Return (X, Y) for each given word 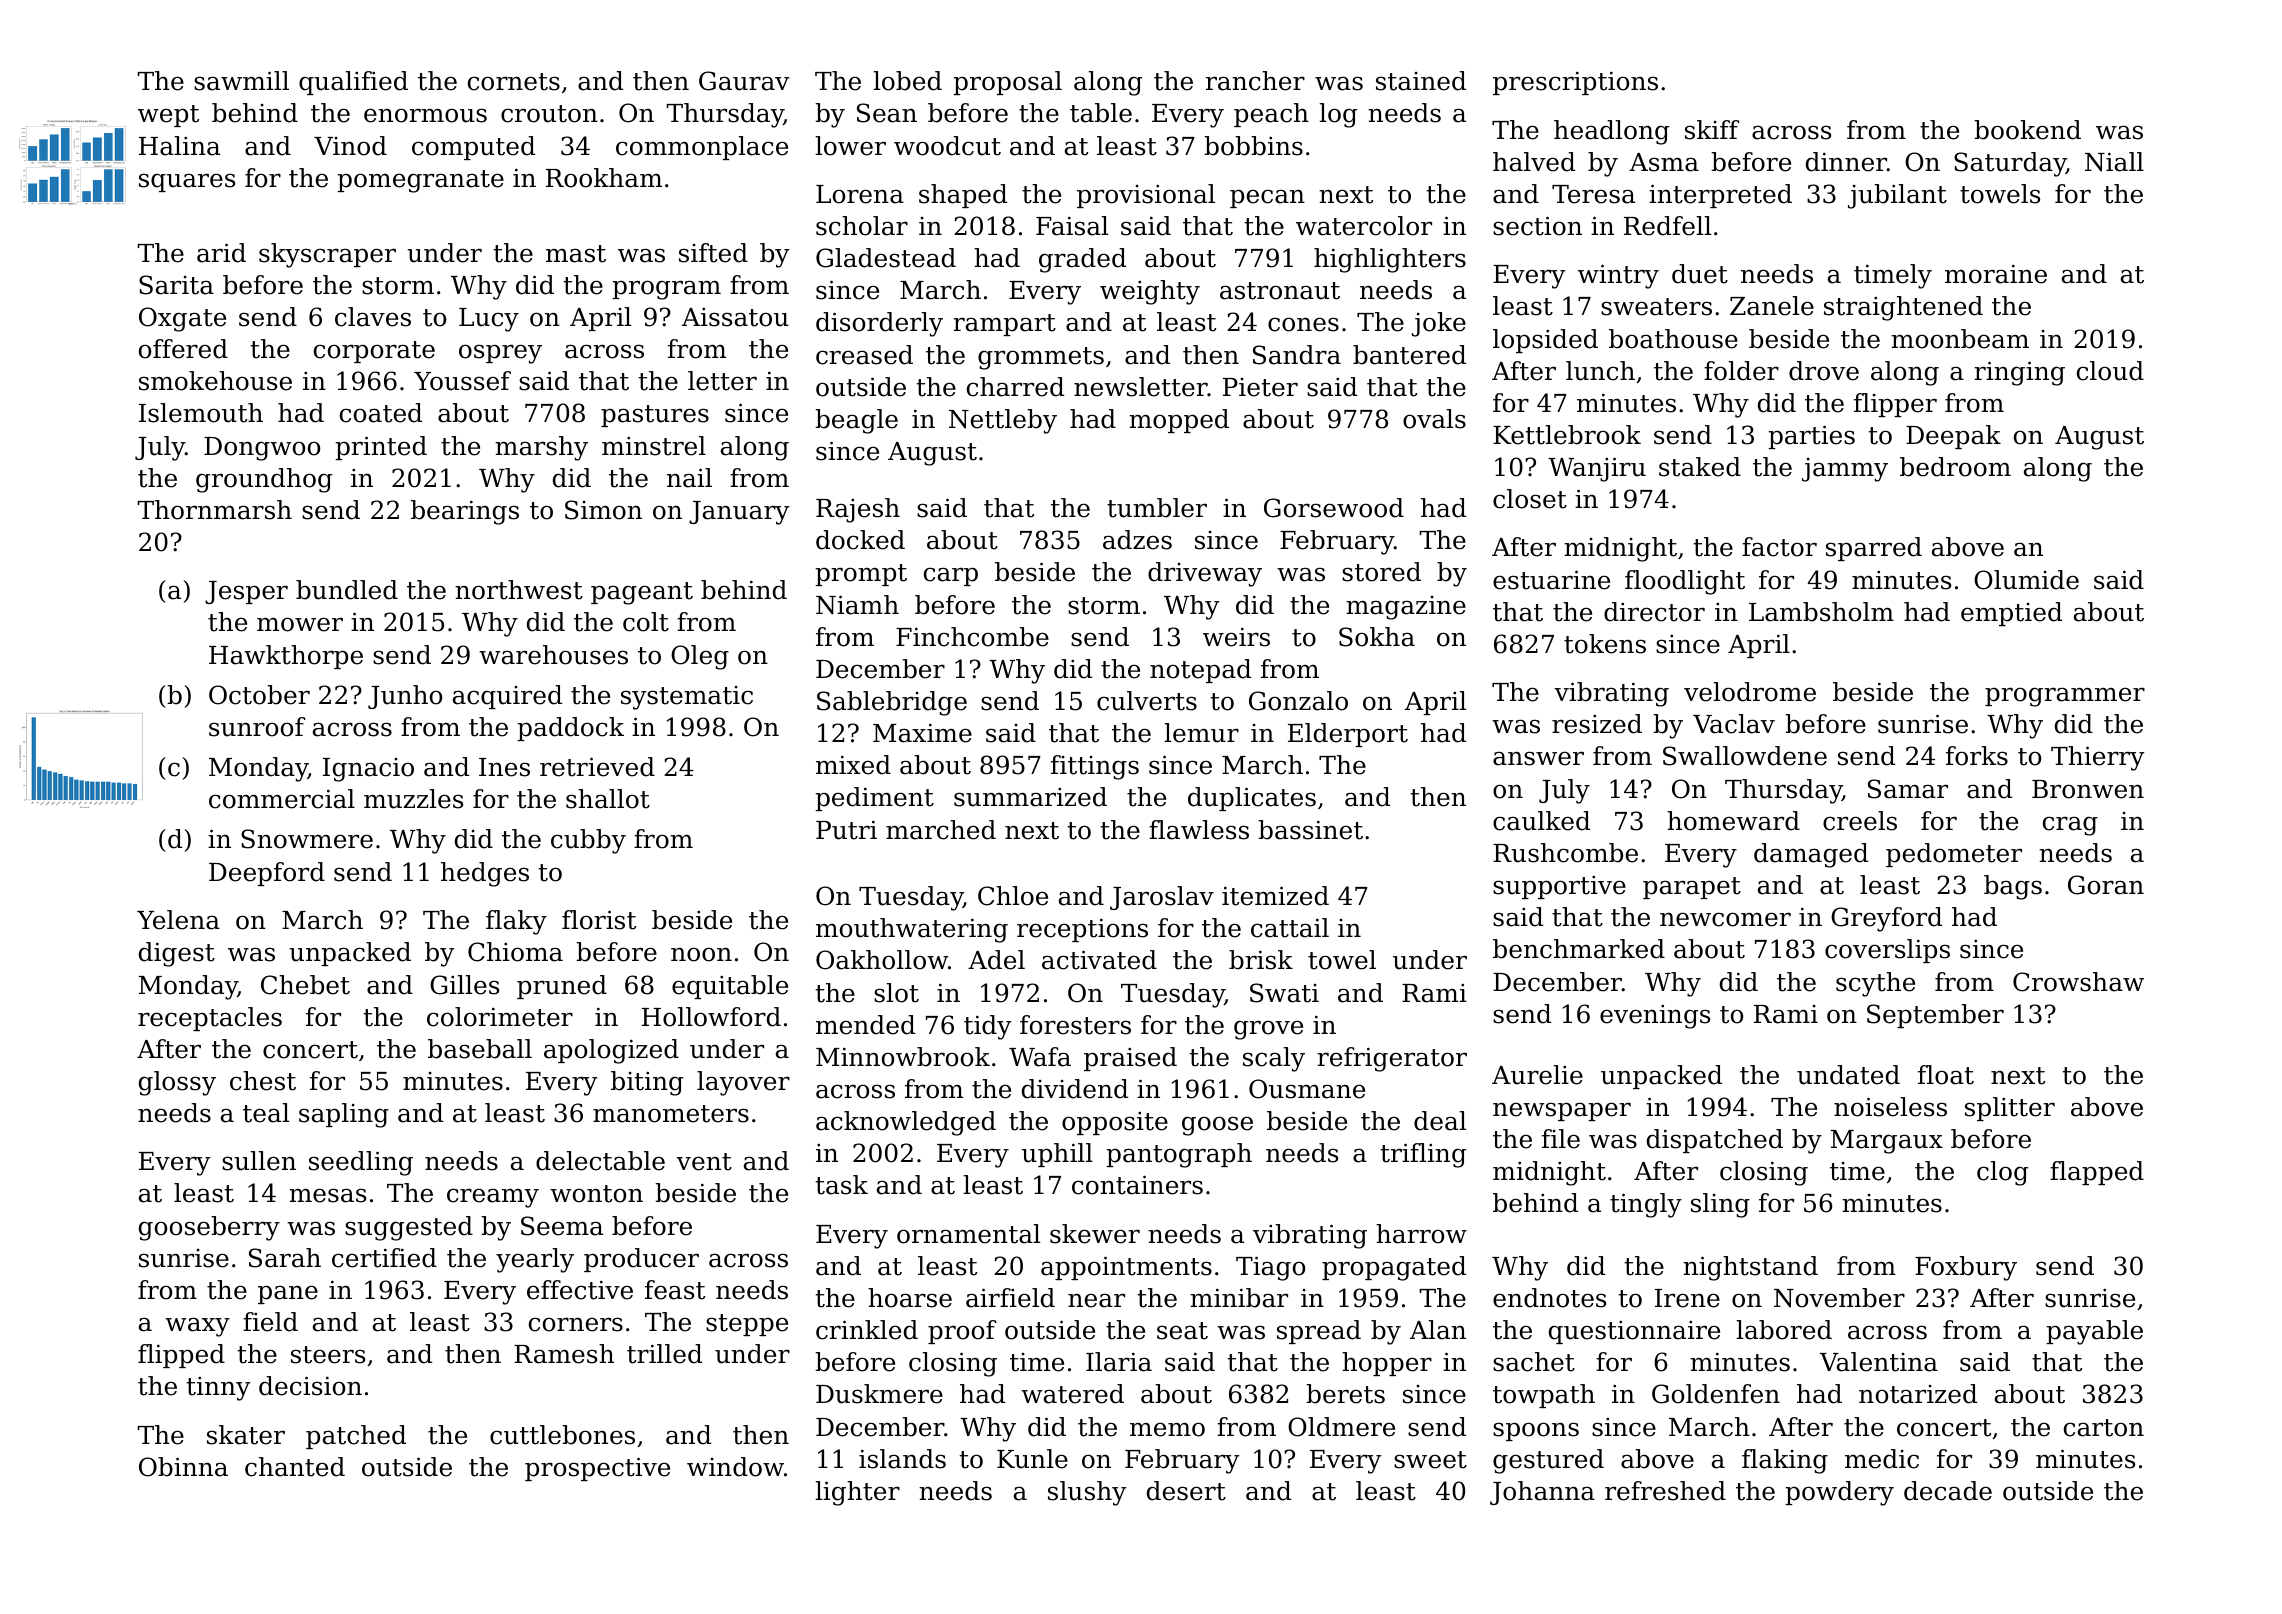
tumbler (1157, 508)
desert (1186, 1491)
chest (263, 1081)
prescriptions (1575, 83)
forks (1977, 756)
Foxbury (1966, 1268)
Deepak (1953, 437)
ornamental (968, 1234)
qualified (353, 83)
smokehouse (215, 381)
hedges (485, 874)
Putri (846, 830)
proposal (1007, 83)
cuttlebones (562, 1435)
